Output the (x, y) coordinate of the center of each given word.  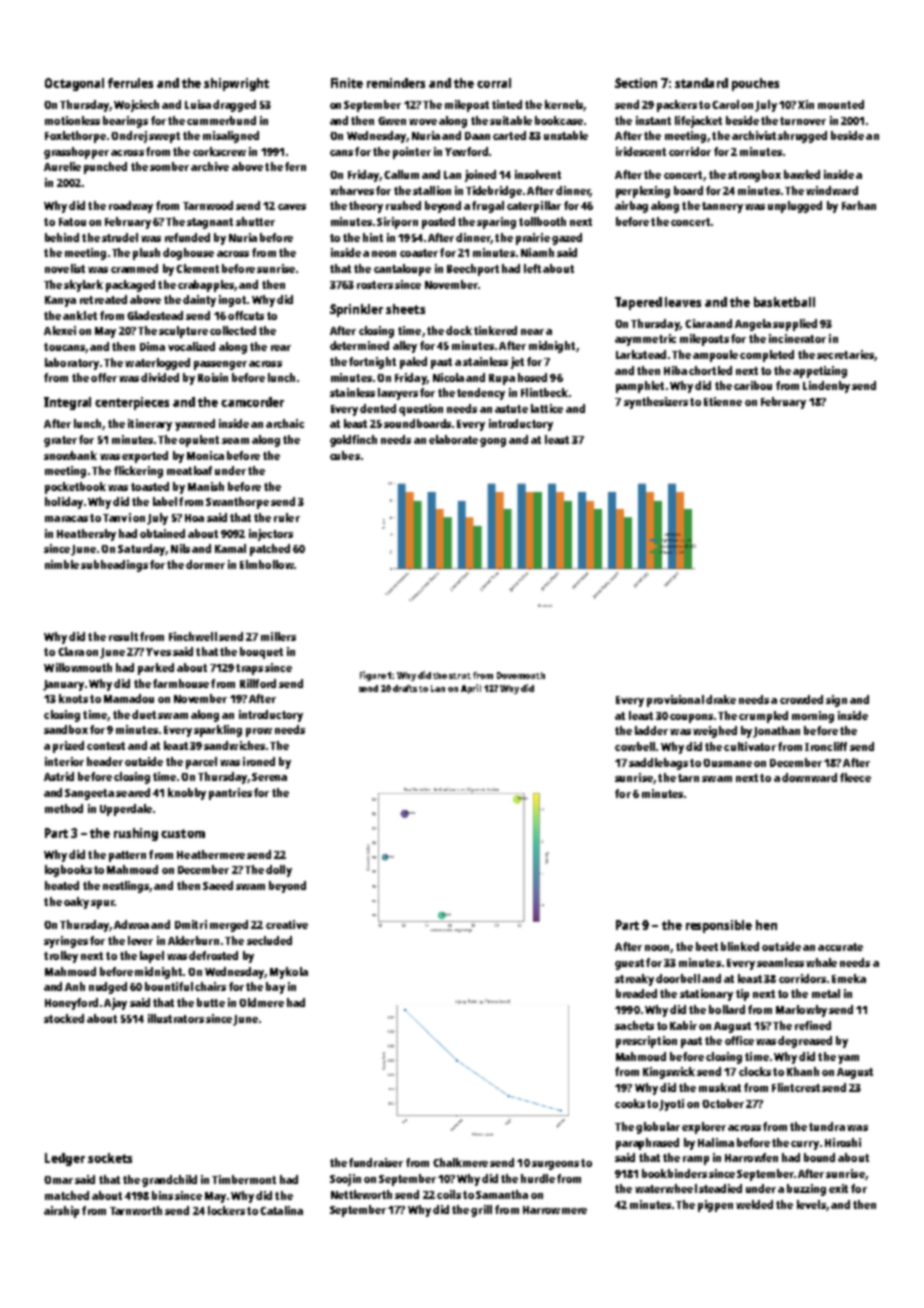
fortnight (372, 363)
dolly (279, 871)
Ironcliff (826, 746)
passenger (220, 365)
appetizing (820, 372)
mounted (841, 104)
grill (481, 1211)
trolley (61, 957)
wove (423, 122)
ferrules (130, 83)
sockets (110, 1158)
